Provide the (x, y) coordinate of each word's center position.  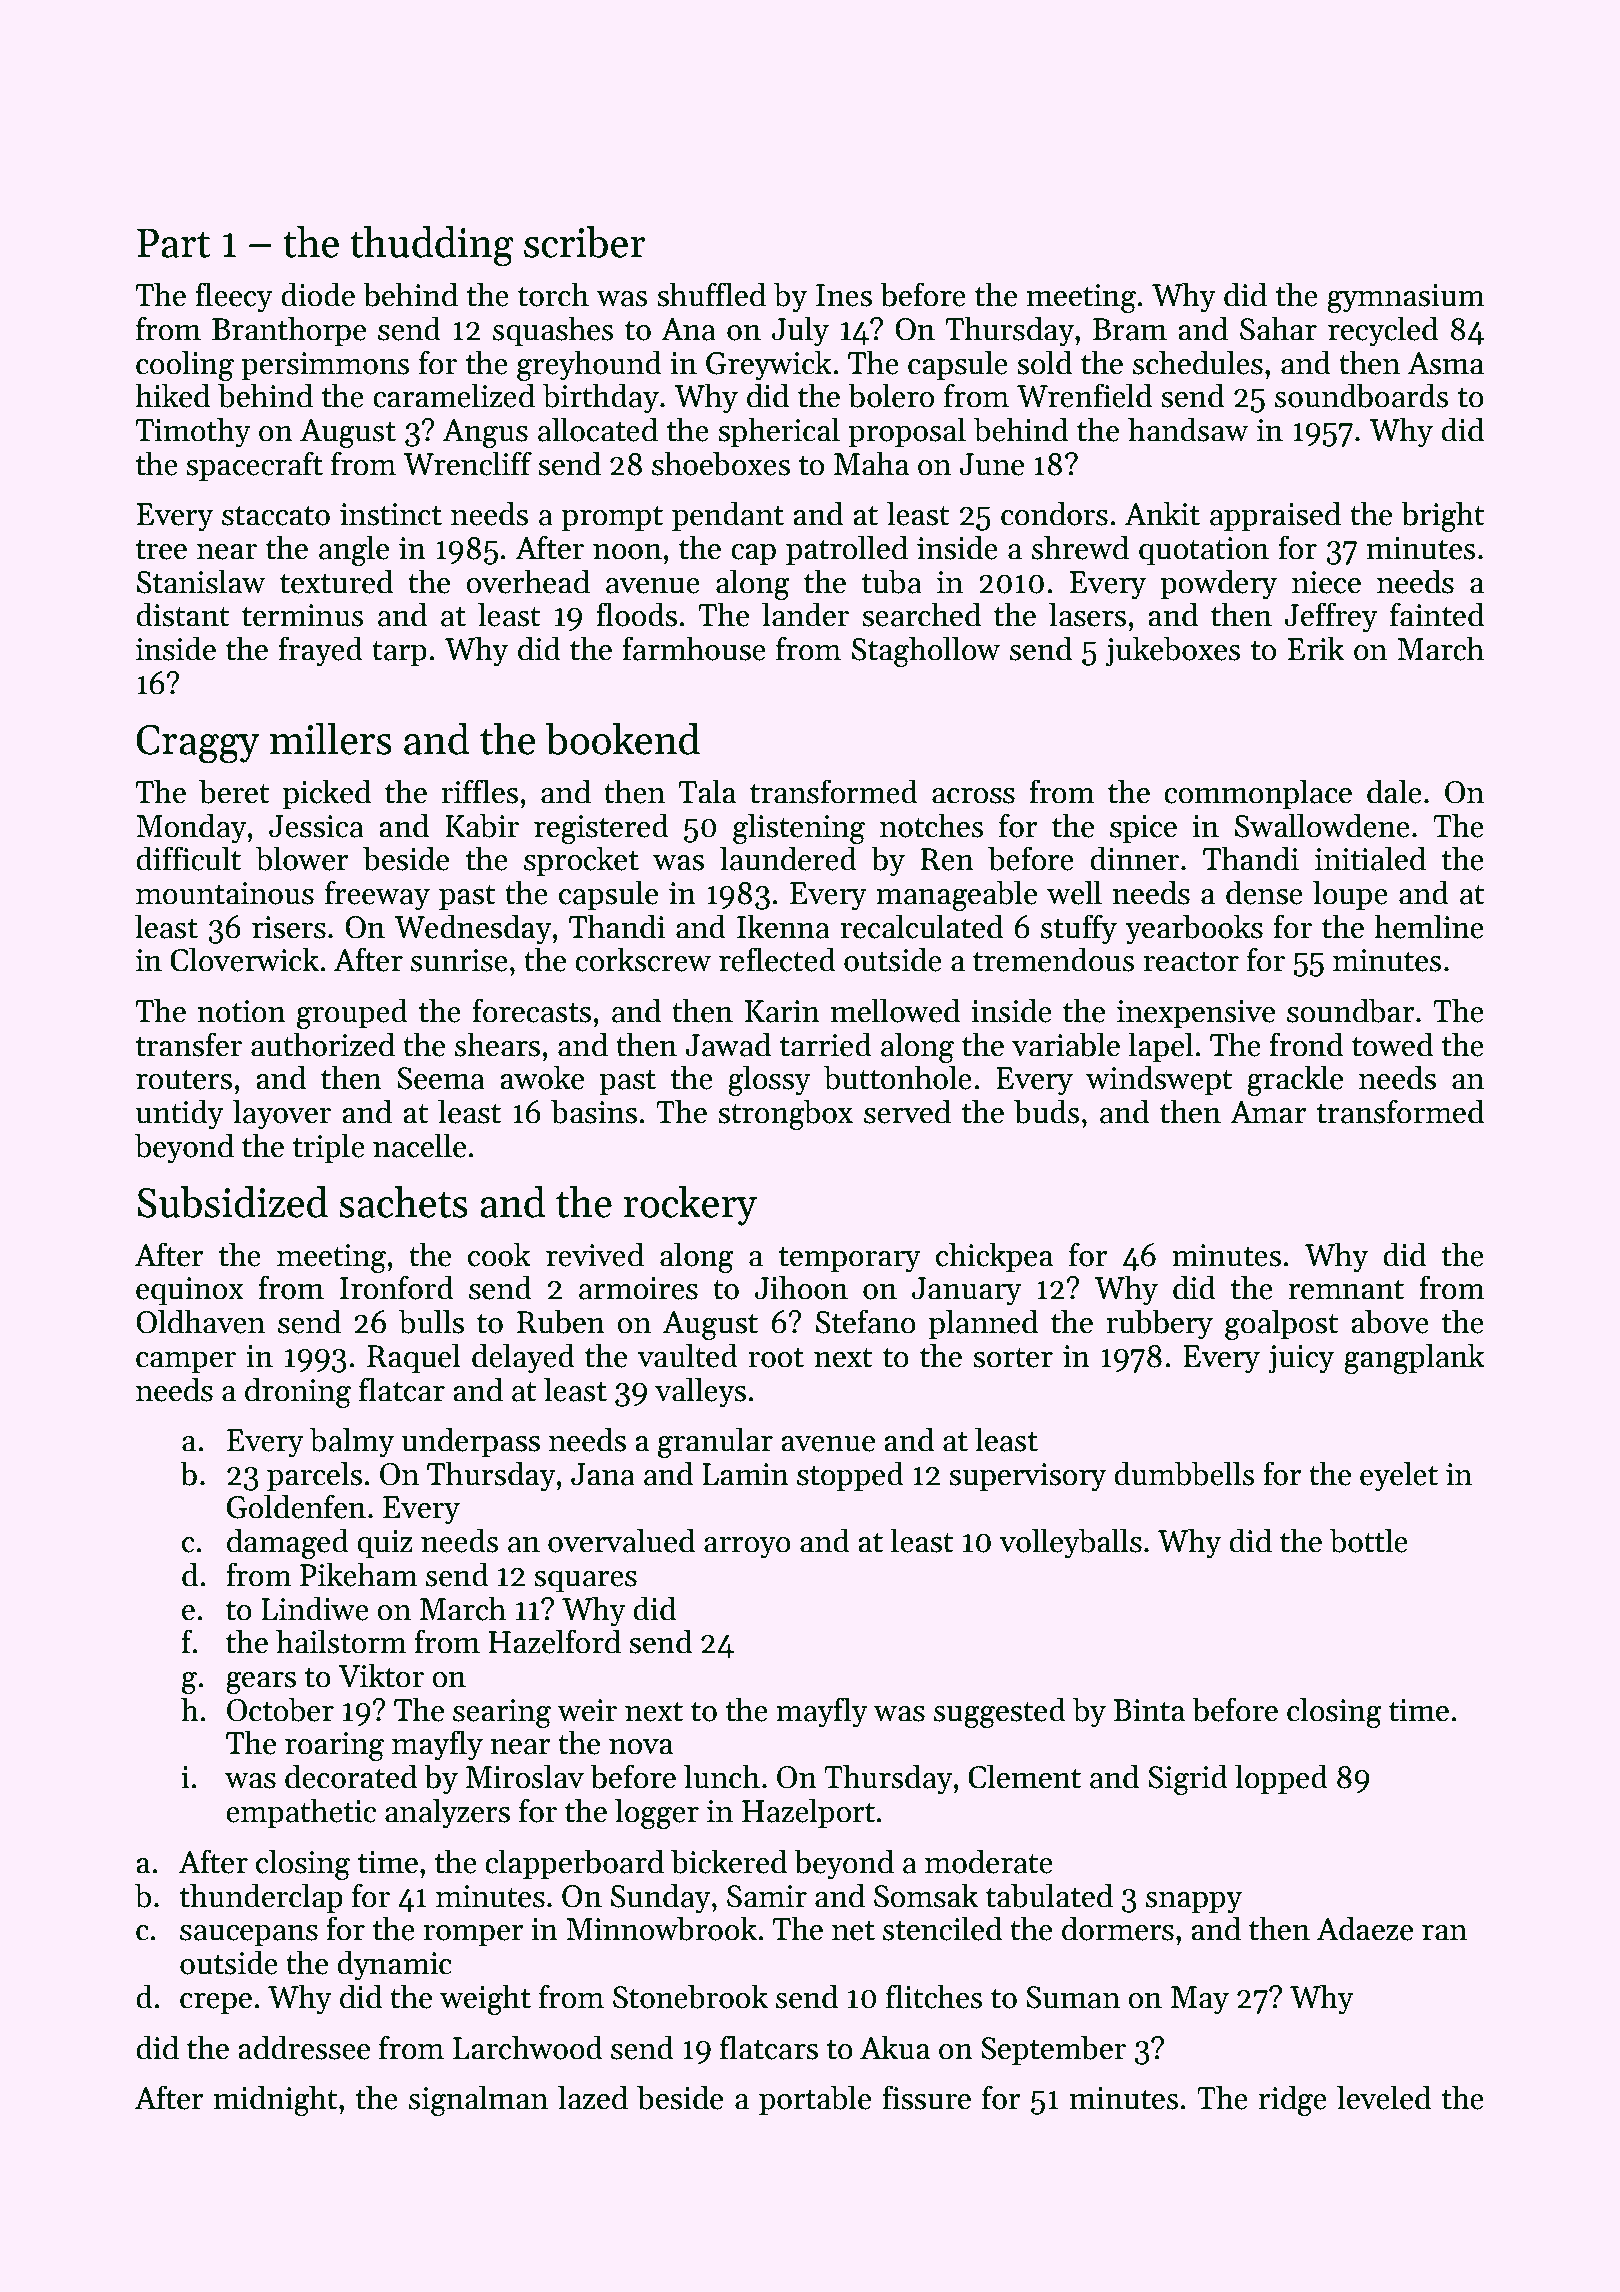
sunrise (459, 960)
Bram (1130, 329)
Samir (767, 1896)
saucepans (249, 1936)
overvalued (621, 1540)
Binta (1149, 1710)
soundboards (1361, 395)
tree (161, 550)
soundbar (1350, 1010)
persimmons (325, 366)
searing (502, 1713)
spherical (779, 432)
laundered (788, 858)
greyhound (589, 365)
